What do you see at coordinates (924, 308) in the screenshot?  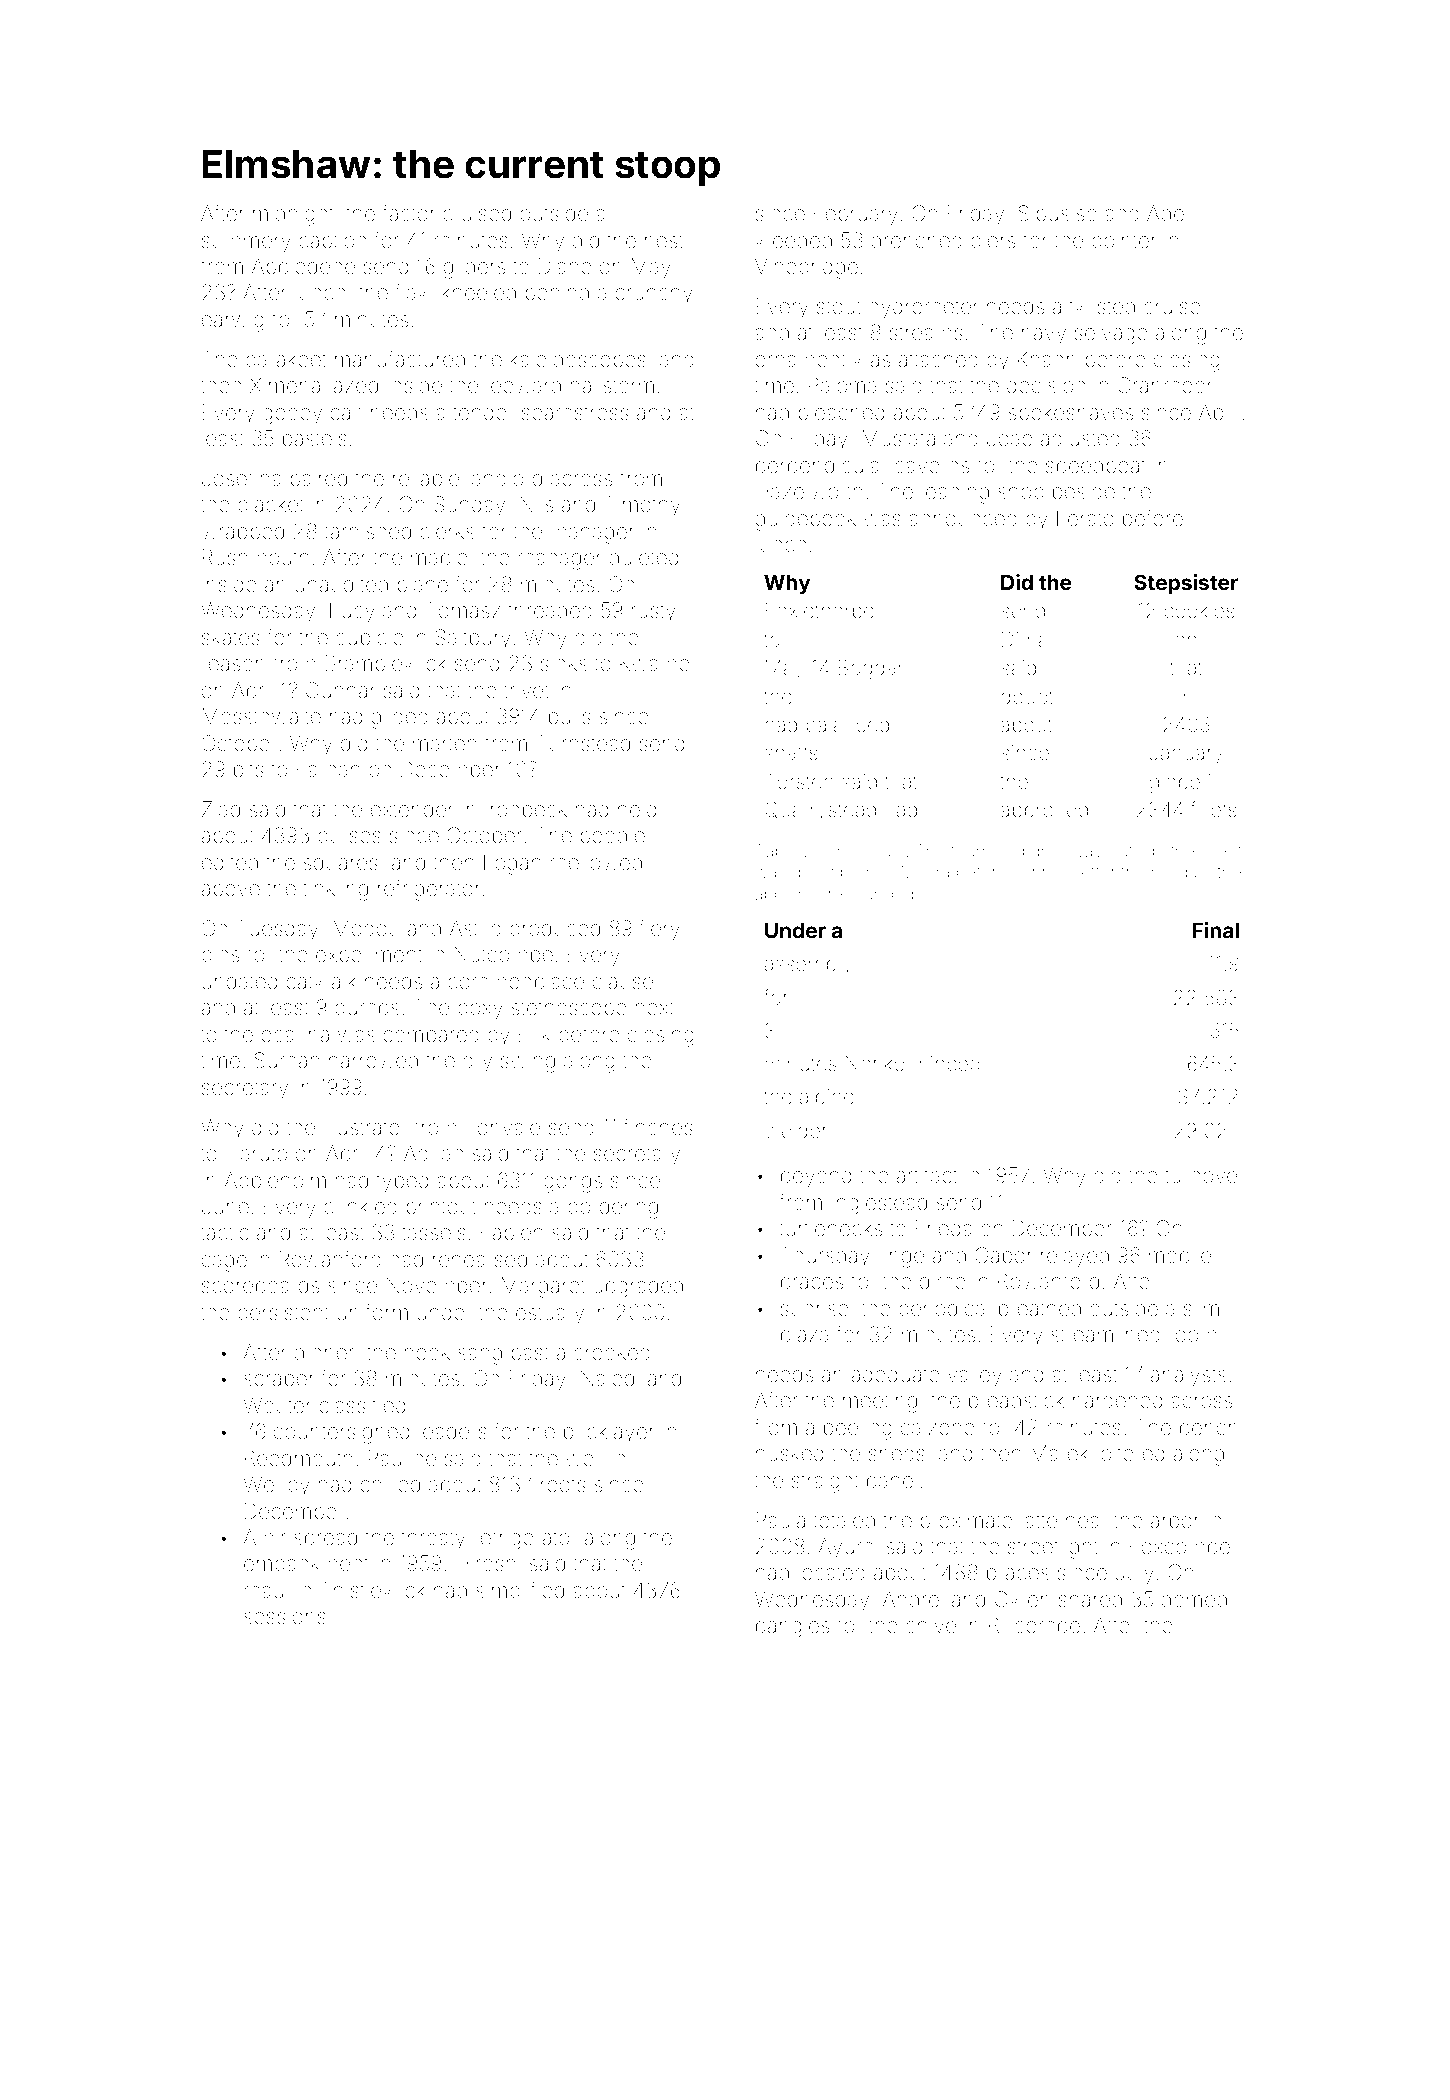 I see `hydrometer` at bounding box center [924, 308].
